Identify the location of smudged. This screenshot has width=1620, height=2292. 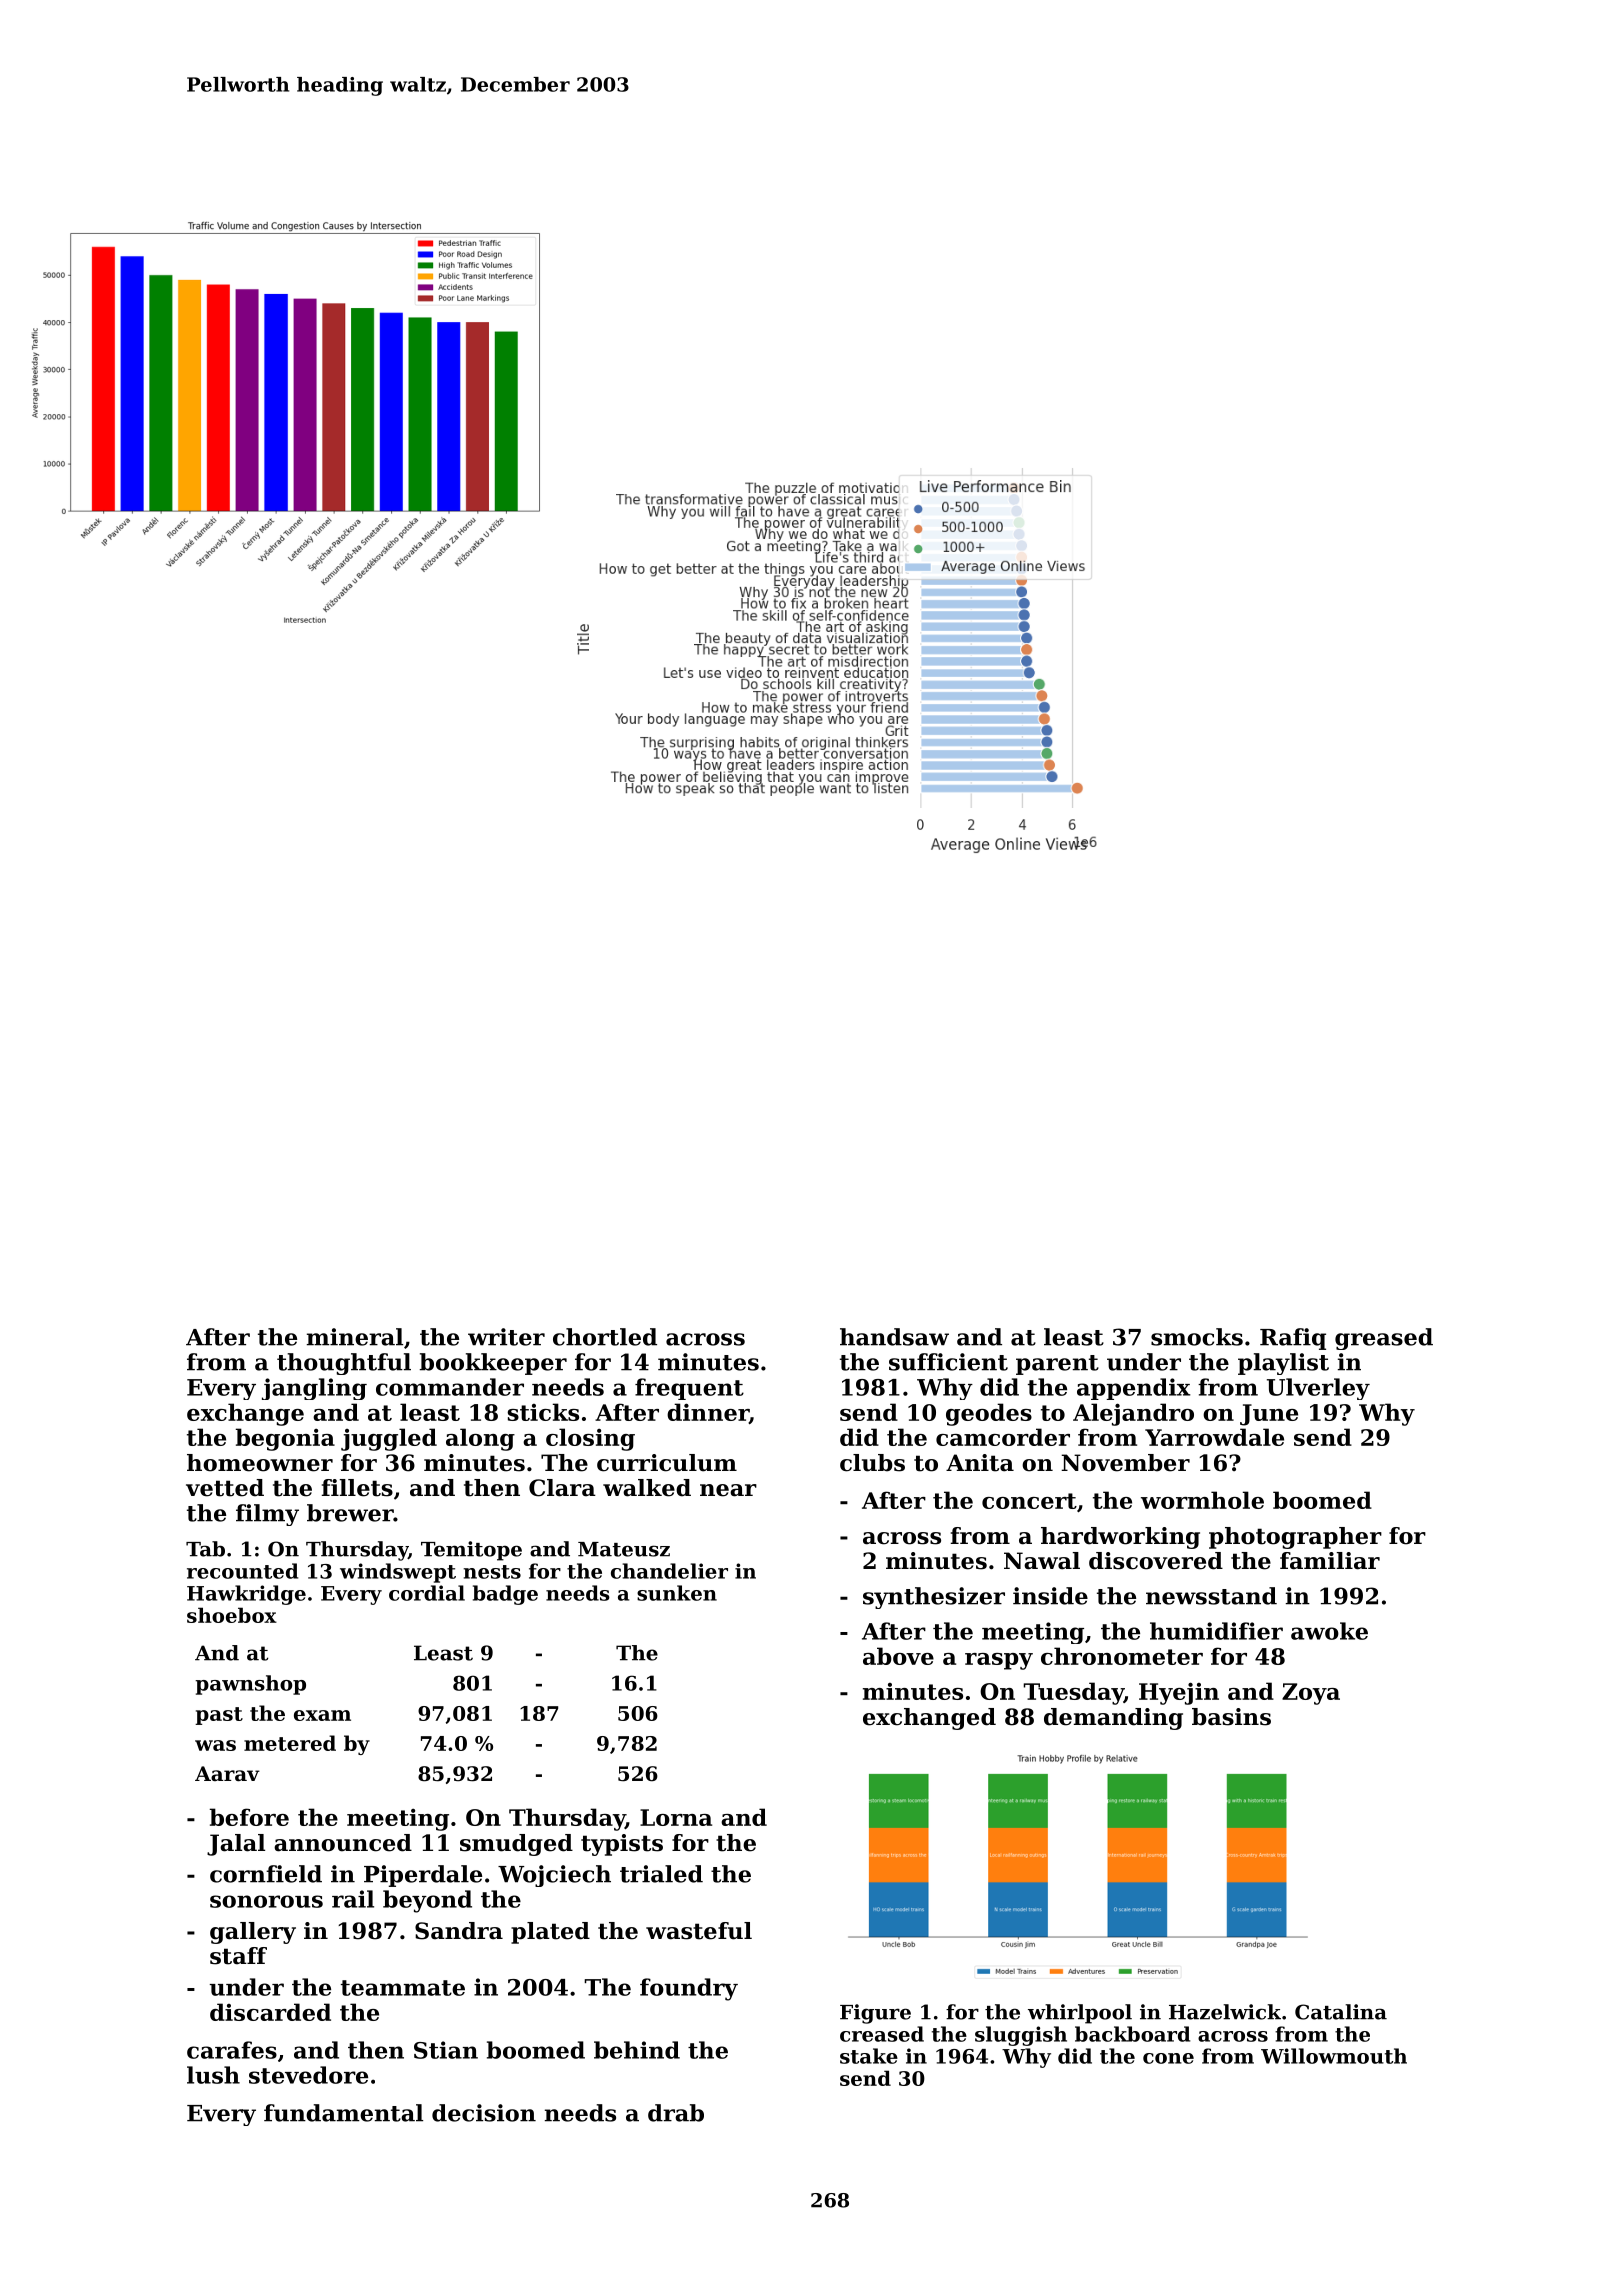
(516, 1845).
